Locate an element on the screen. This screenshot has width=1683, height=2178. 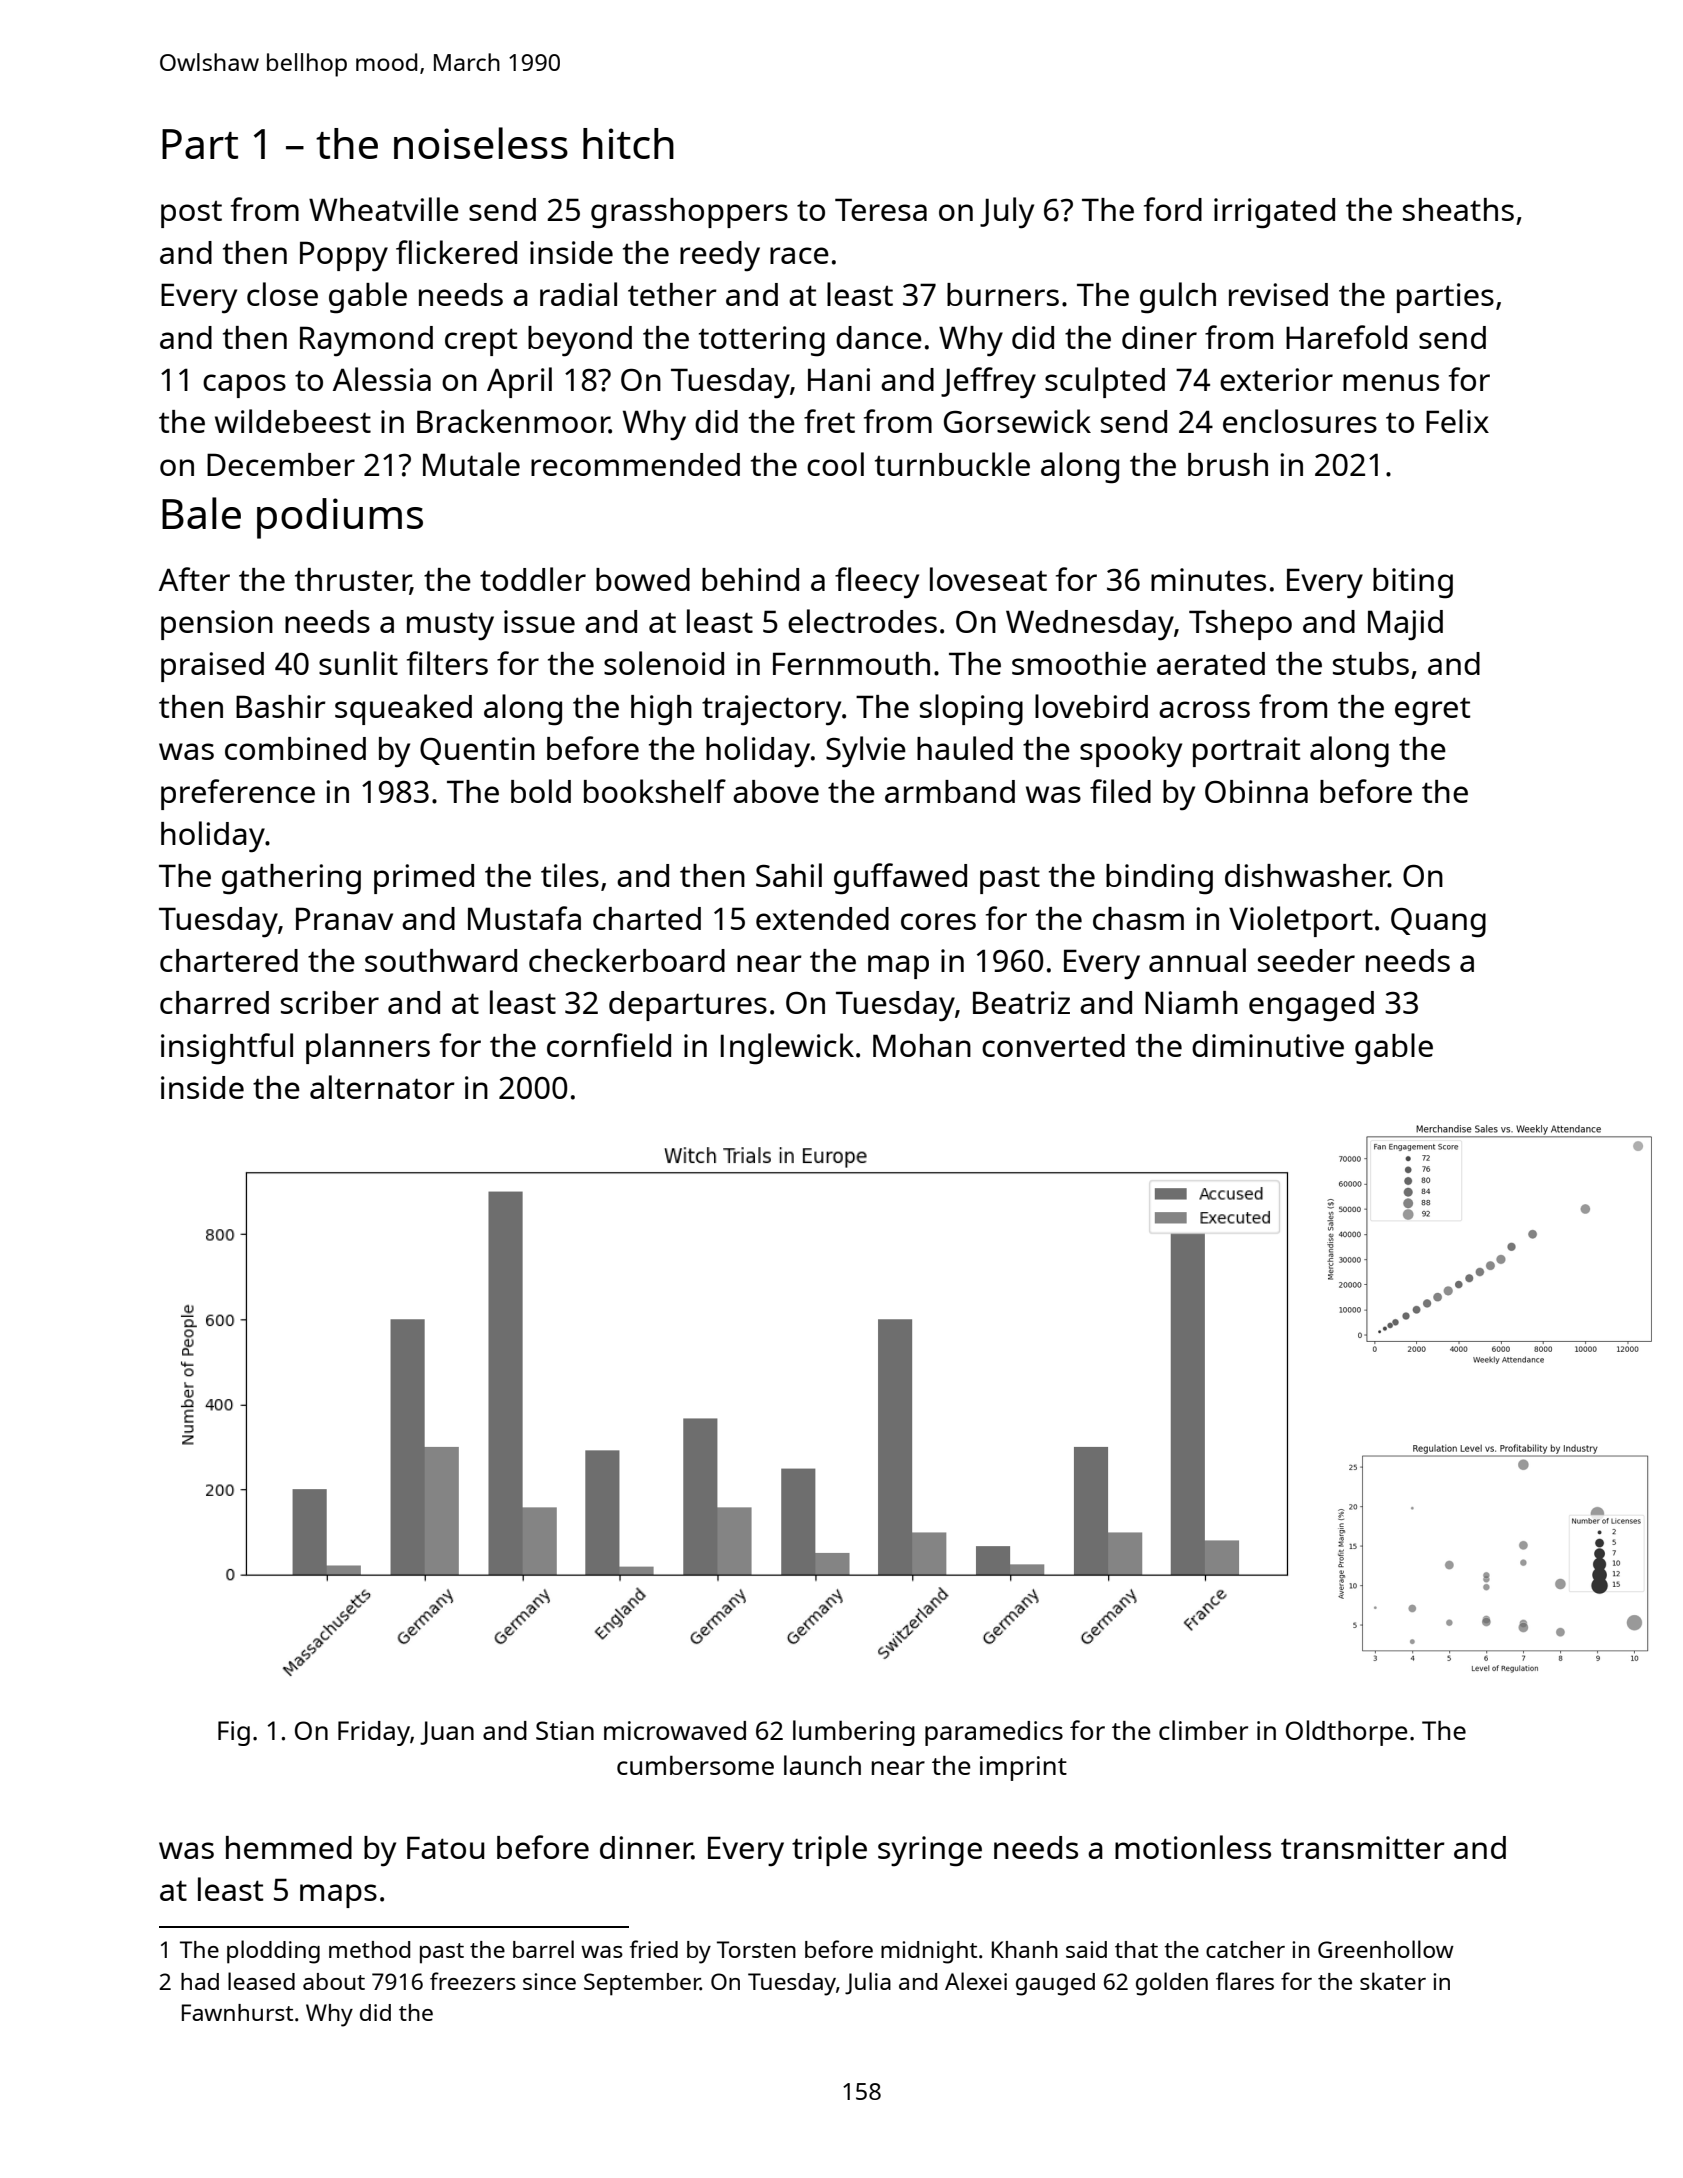
primed is located at coordinates (424, 879).
